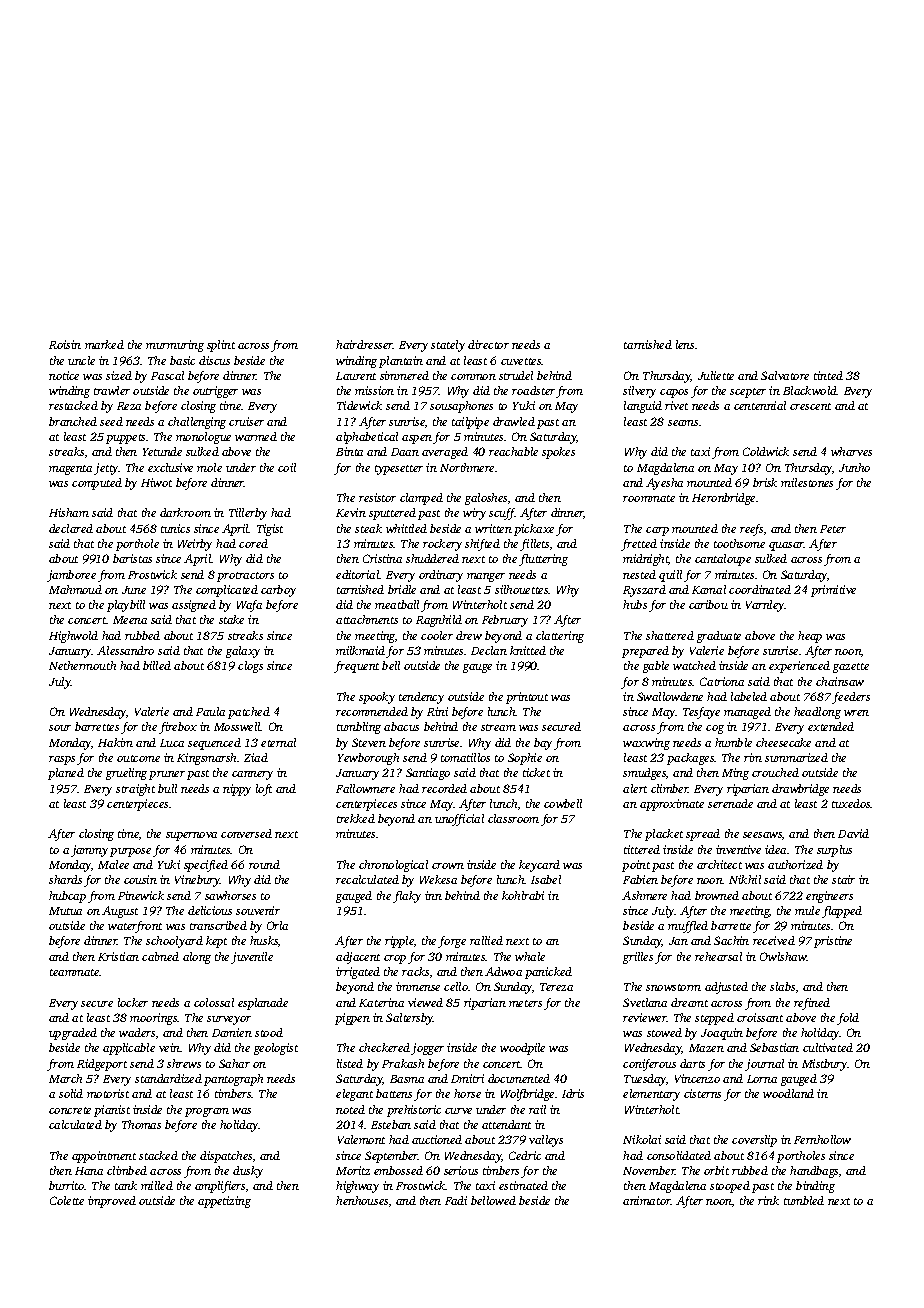 This image has height=1308, width=924. What do you see at coordinates (730, 803) in the image?
I see `serenade` at bounding box center [730, 803].
